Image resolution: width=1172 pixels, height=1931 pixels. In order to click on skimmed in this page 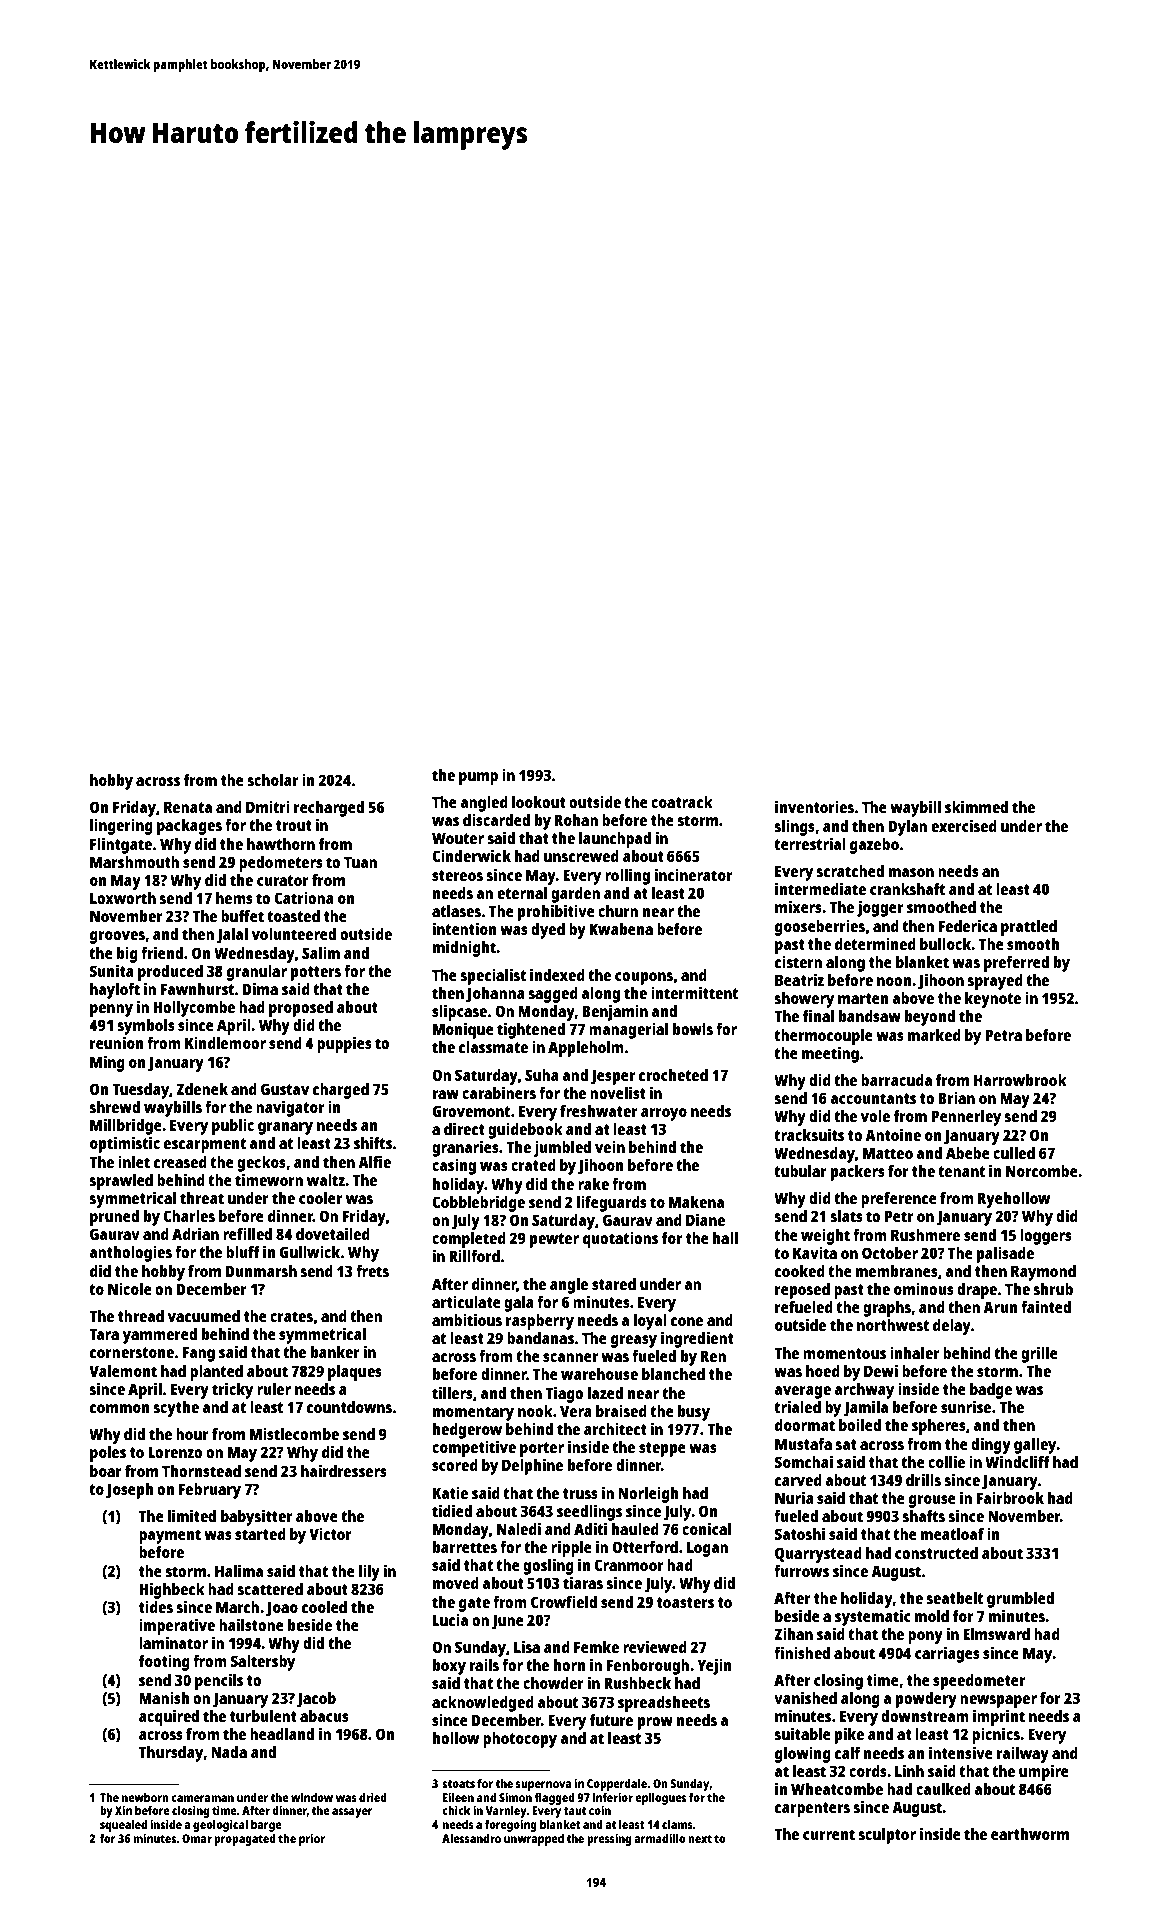, I will do `click(976, 806)`.
